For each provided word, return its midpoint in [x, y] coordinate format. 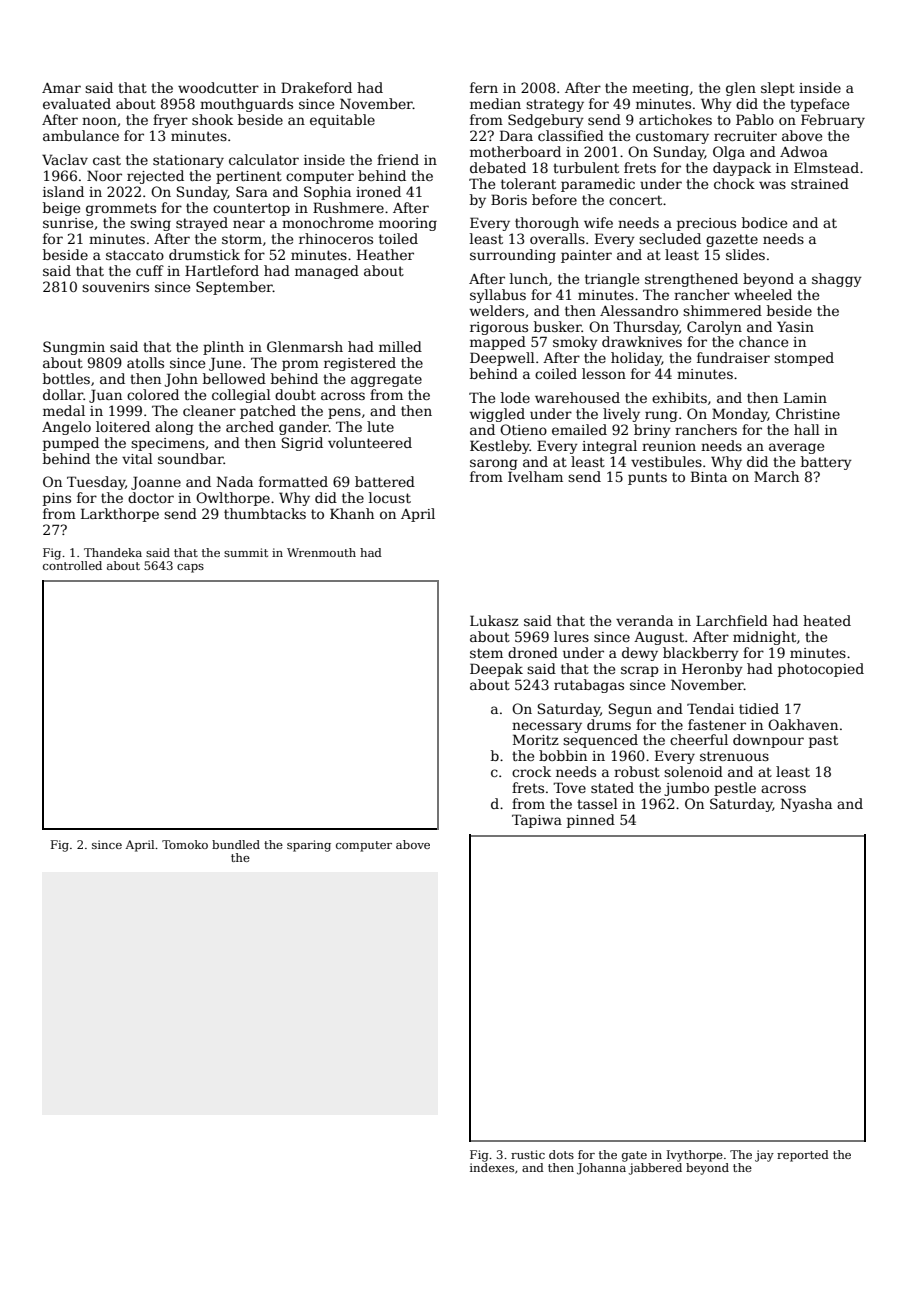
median [495, 103]
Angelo [66, 428]
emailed [579, 429]
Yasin [795, 326]
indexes [492, 1167]
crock [531, 771]
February [833, 121]
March [776, 476]
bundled [236, 844]
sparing [309, 846]
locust [390, 497]
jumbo [686, 789]
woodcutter [218, 87]
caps [190, 568]
